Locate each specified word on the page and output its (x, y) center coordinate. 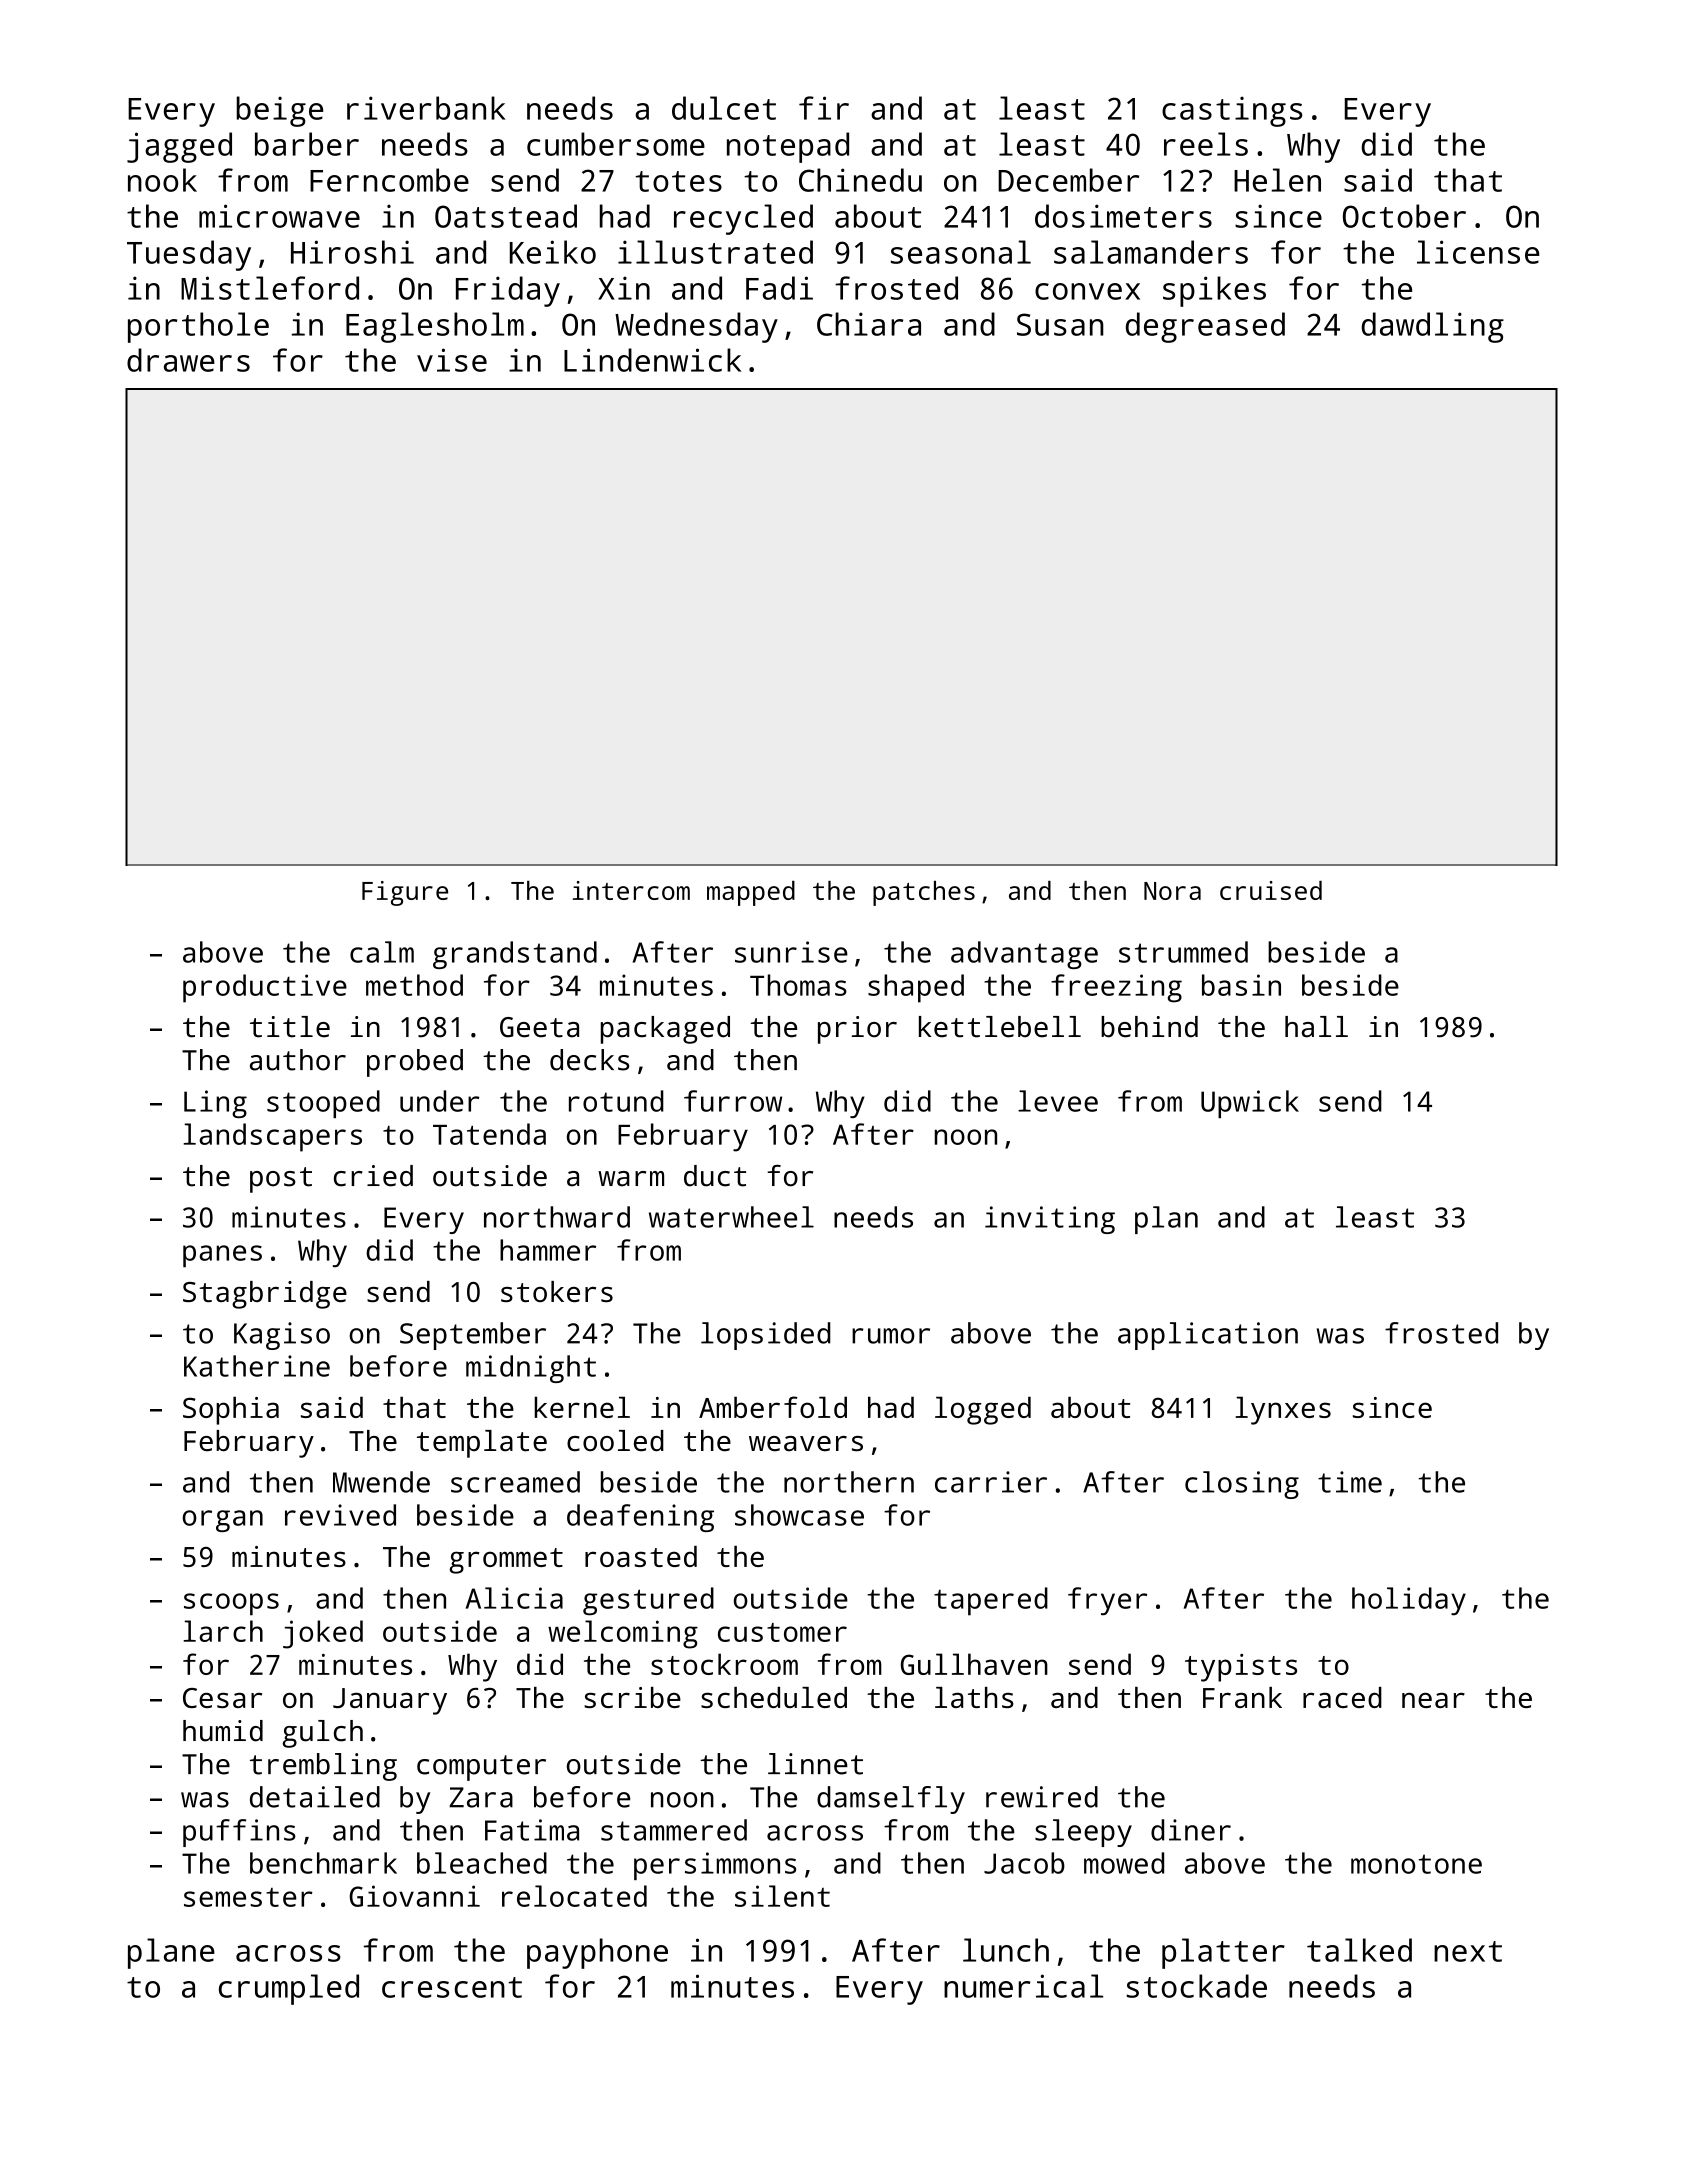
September (473, 1336)
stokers (557, 1291)
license (1478, 252)
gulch (323, 1734)
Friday (508, 291)
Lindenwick (652, 360)
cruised (1271, 890)
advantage (1024, 955)
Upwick (1250, 1104)
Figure (405, 893)
